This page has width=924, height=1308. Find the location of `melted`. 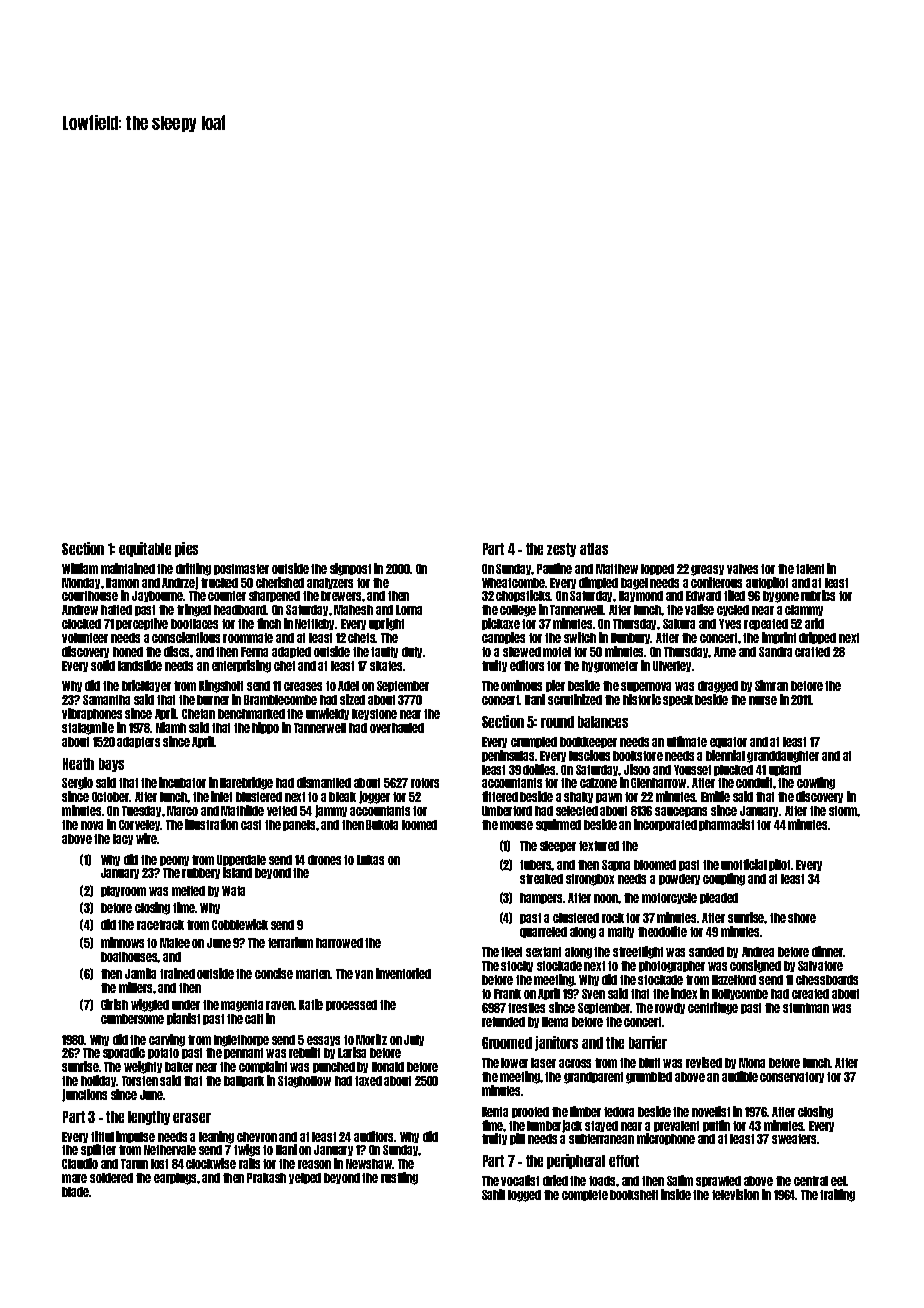

melted is located at coordinates (188, 891).
